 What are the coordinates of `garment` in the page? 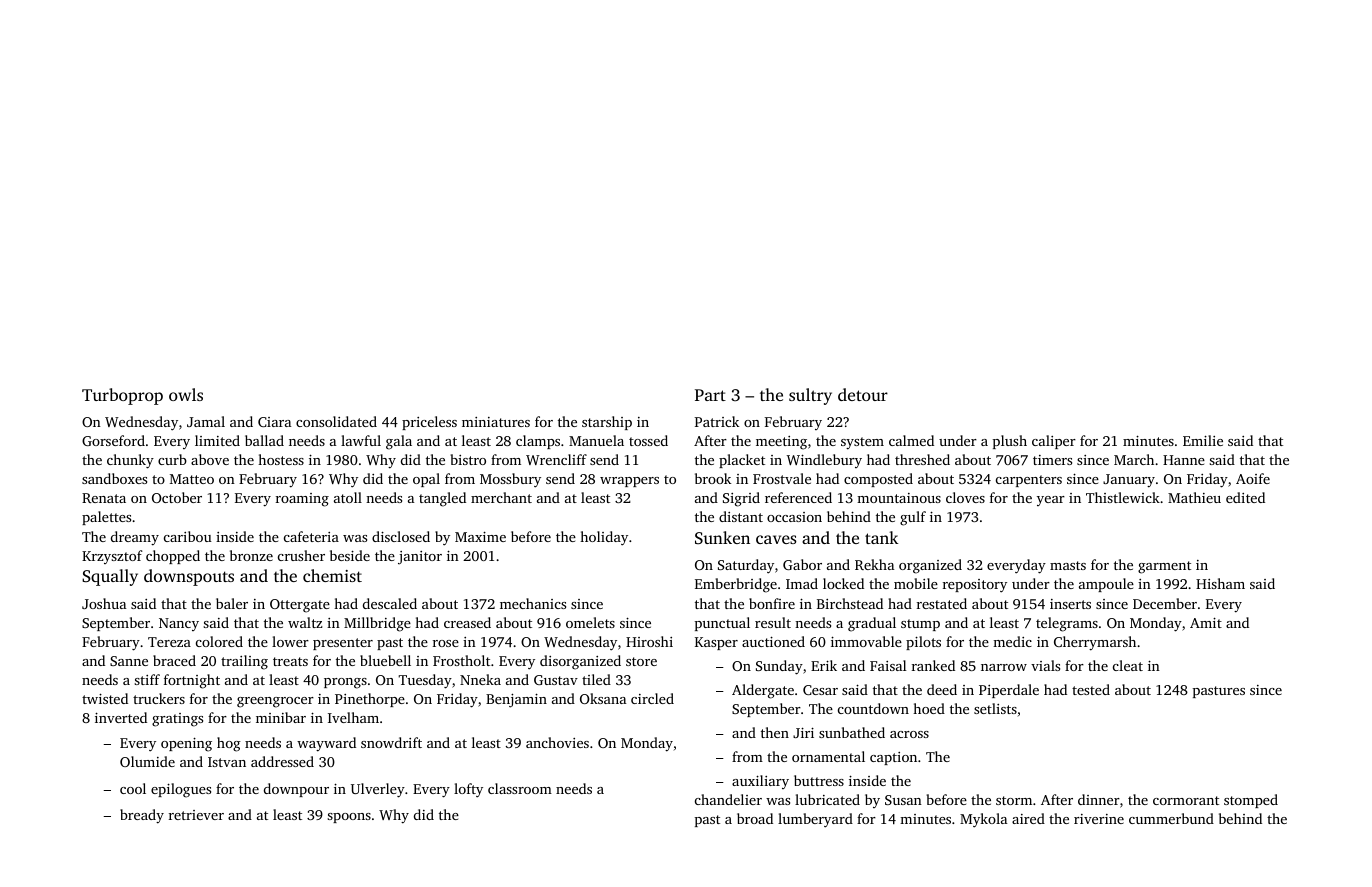 It's located at (1164, 567).
